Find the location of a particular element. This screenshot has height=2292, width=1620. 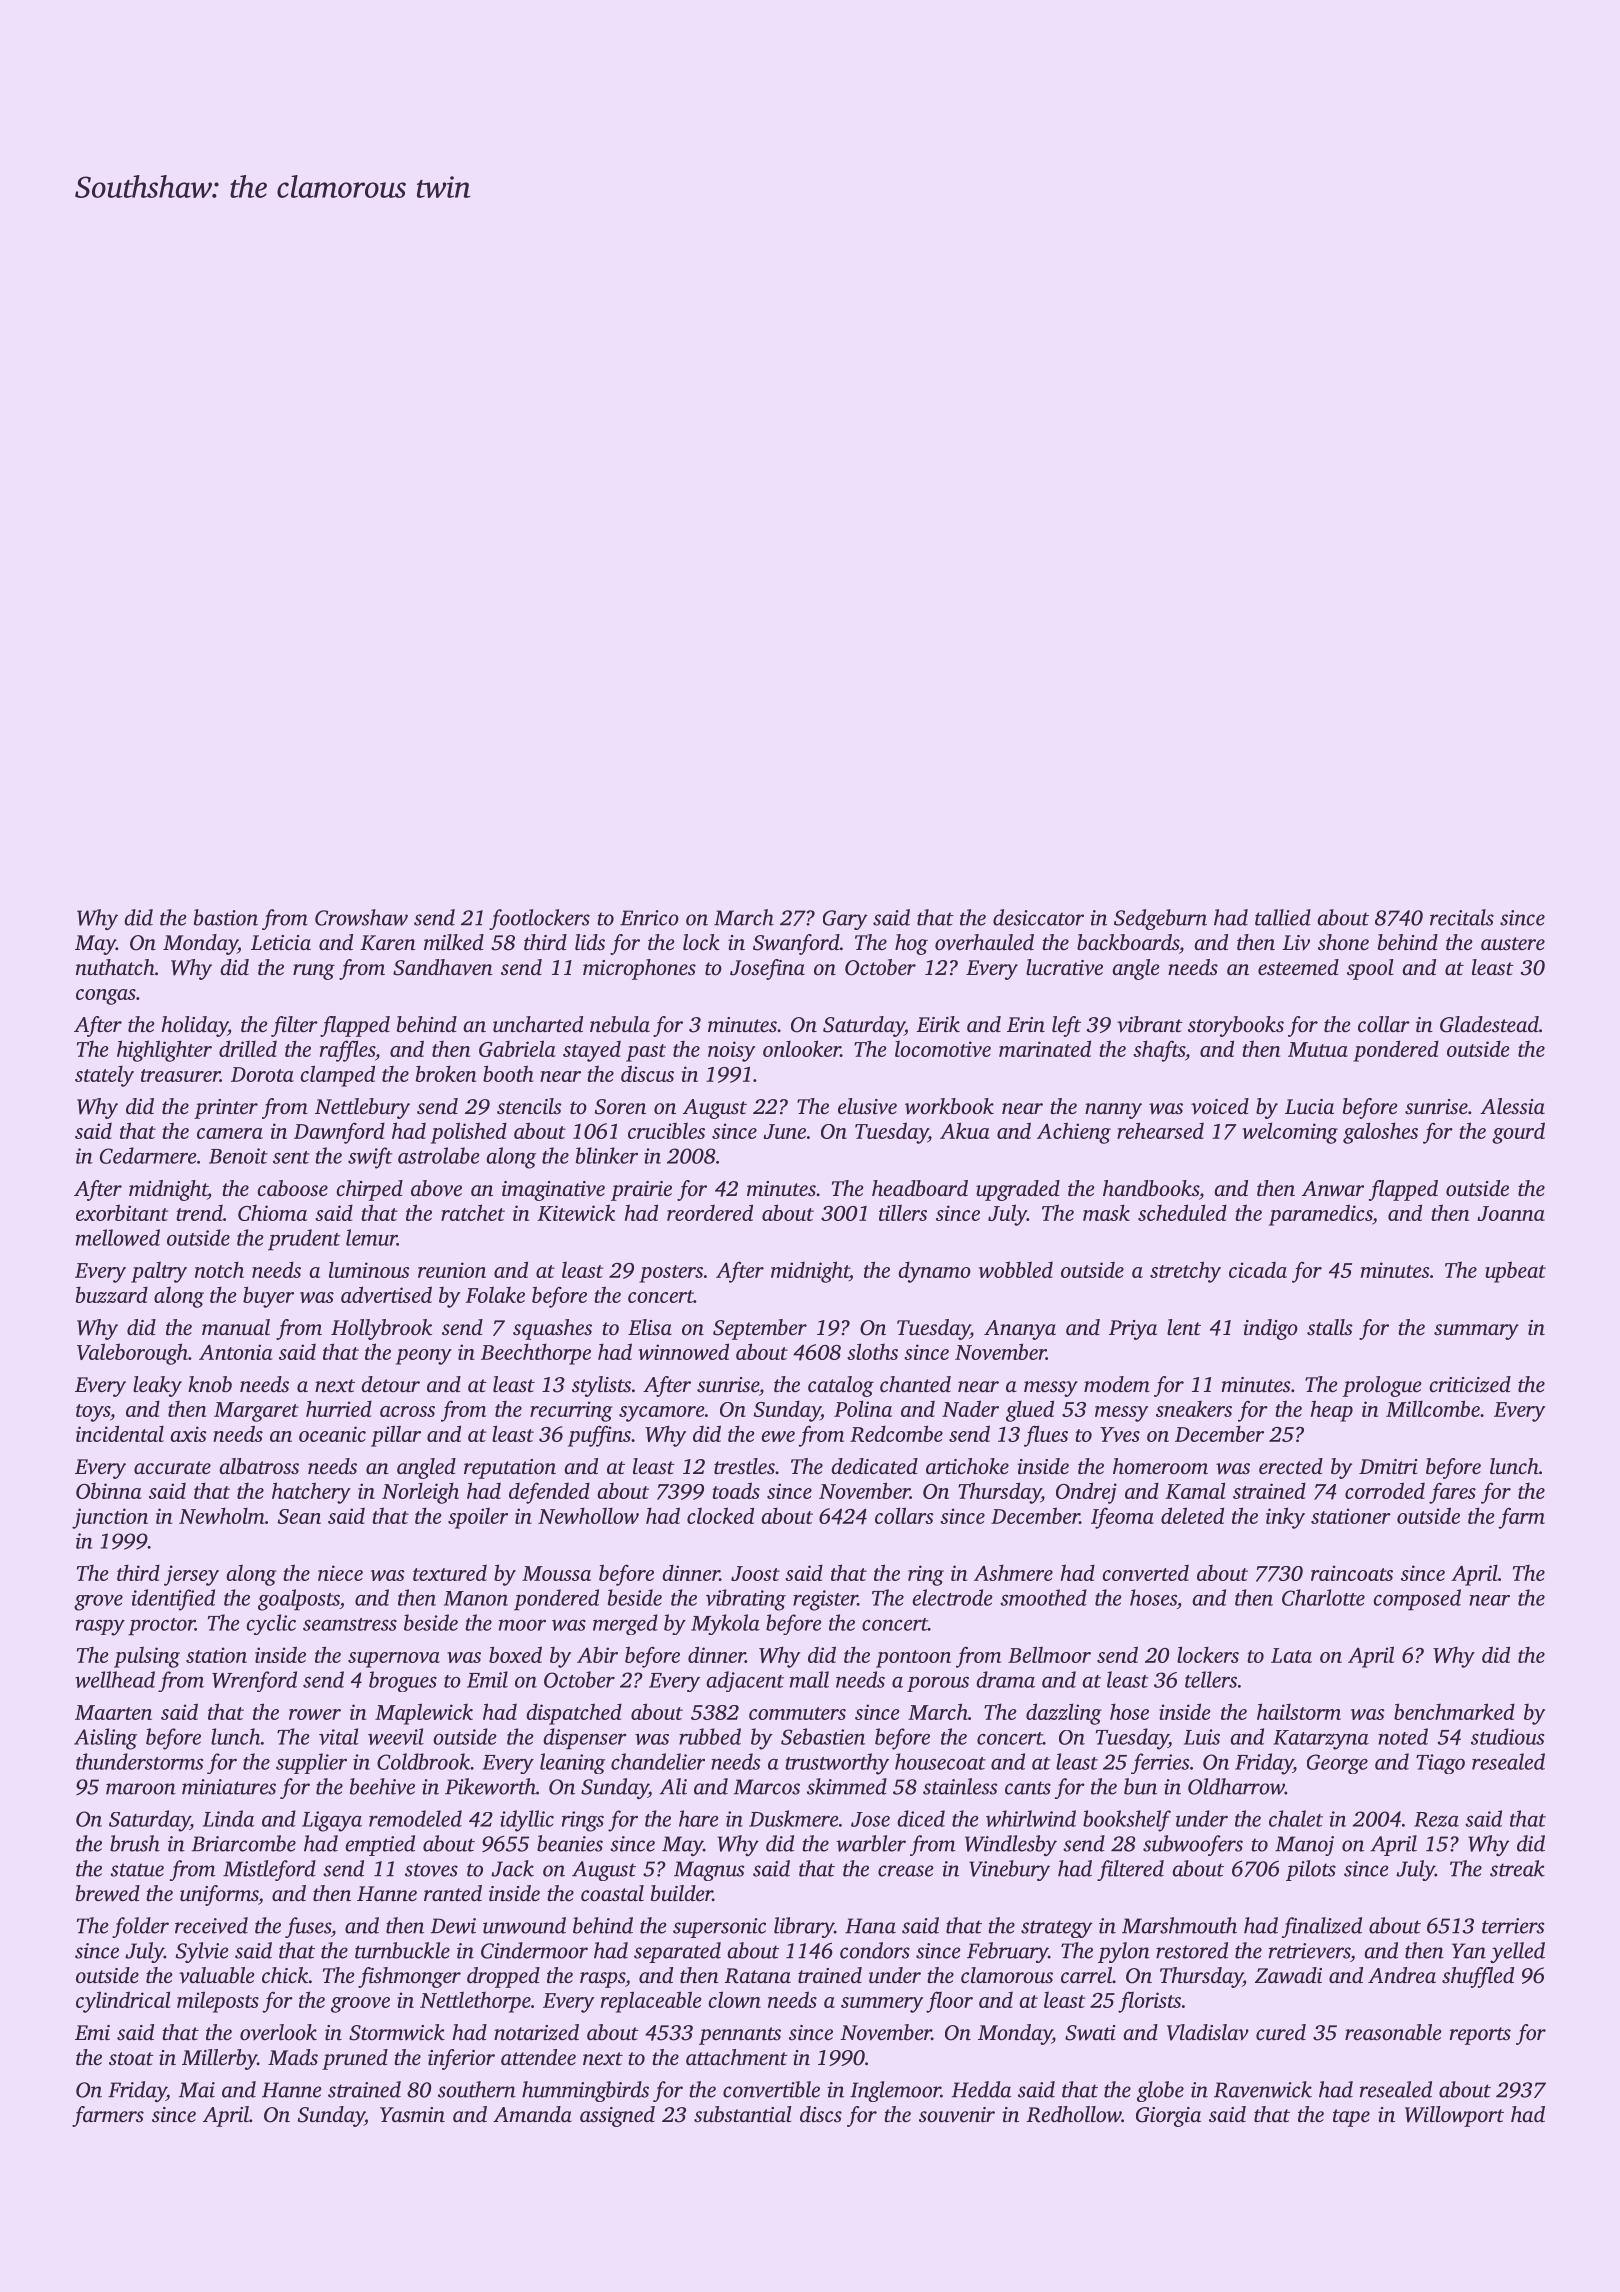

tellers is located at coordinates (1211, 1679).
